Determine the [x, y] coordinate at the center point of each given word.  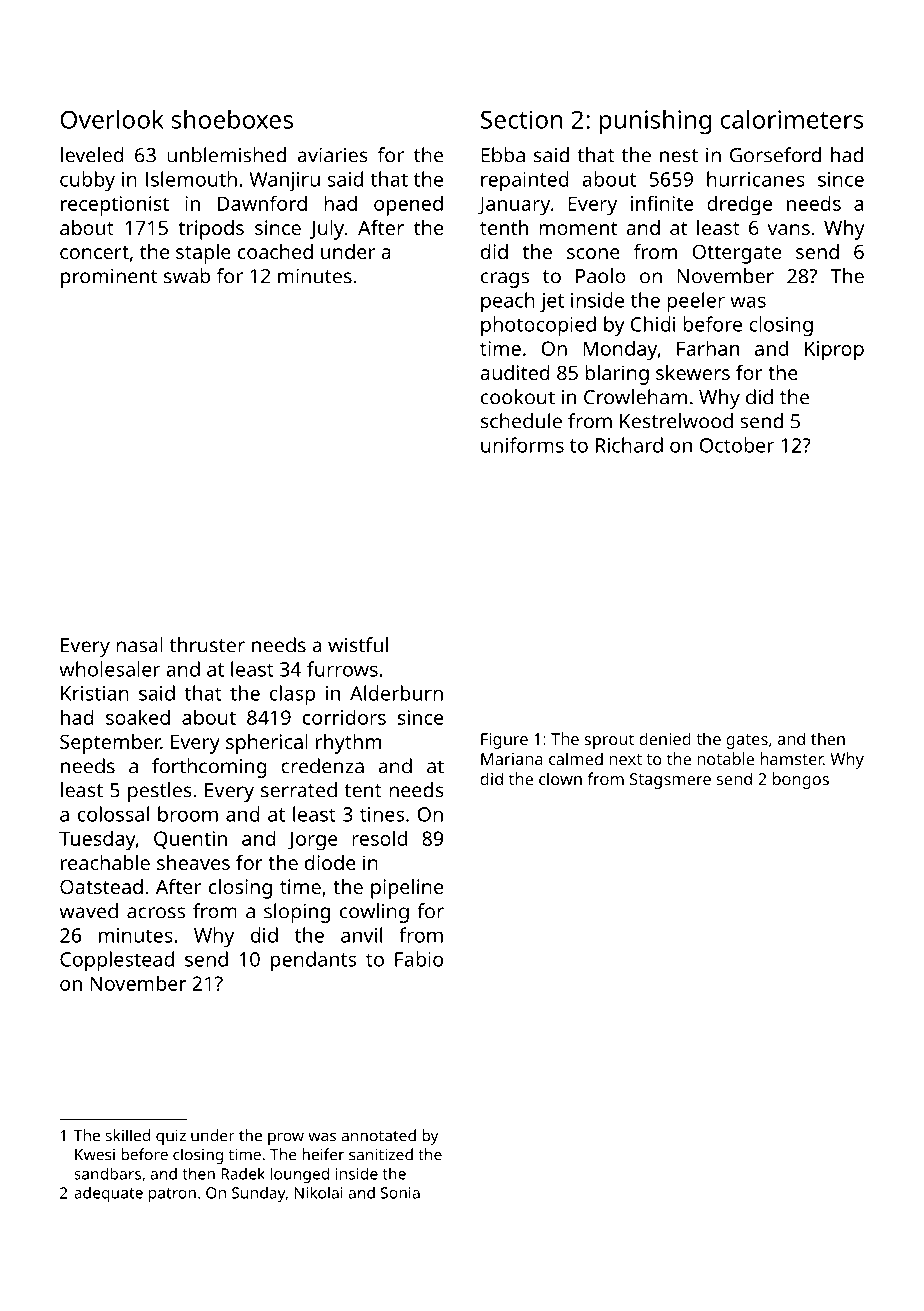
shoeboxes [232, 119]
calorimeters [792, 119]
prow [286, 1138]
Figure [504, 741]
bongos [801, 780]
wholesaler [109, 669]
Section [521, 119]
